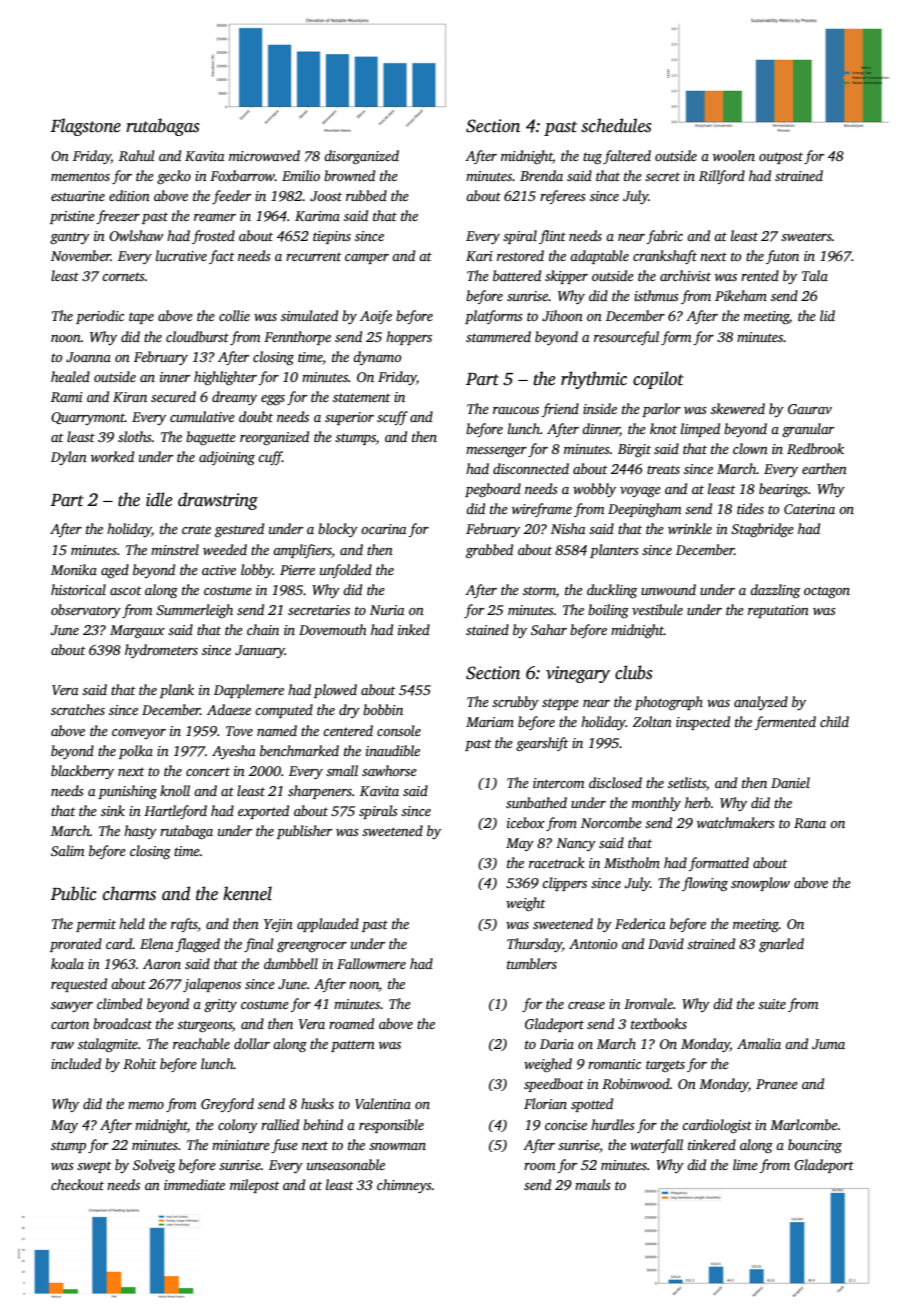 This screenshot has height=1316, width=908. I want to click on Zoltan, so click(652, 721).
